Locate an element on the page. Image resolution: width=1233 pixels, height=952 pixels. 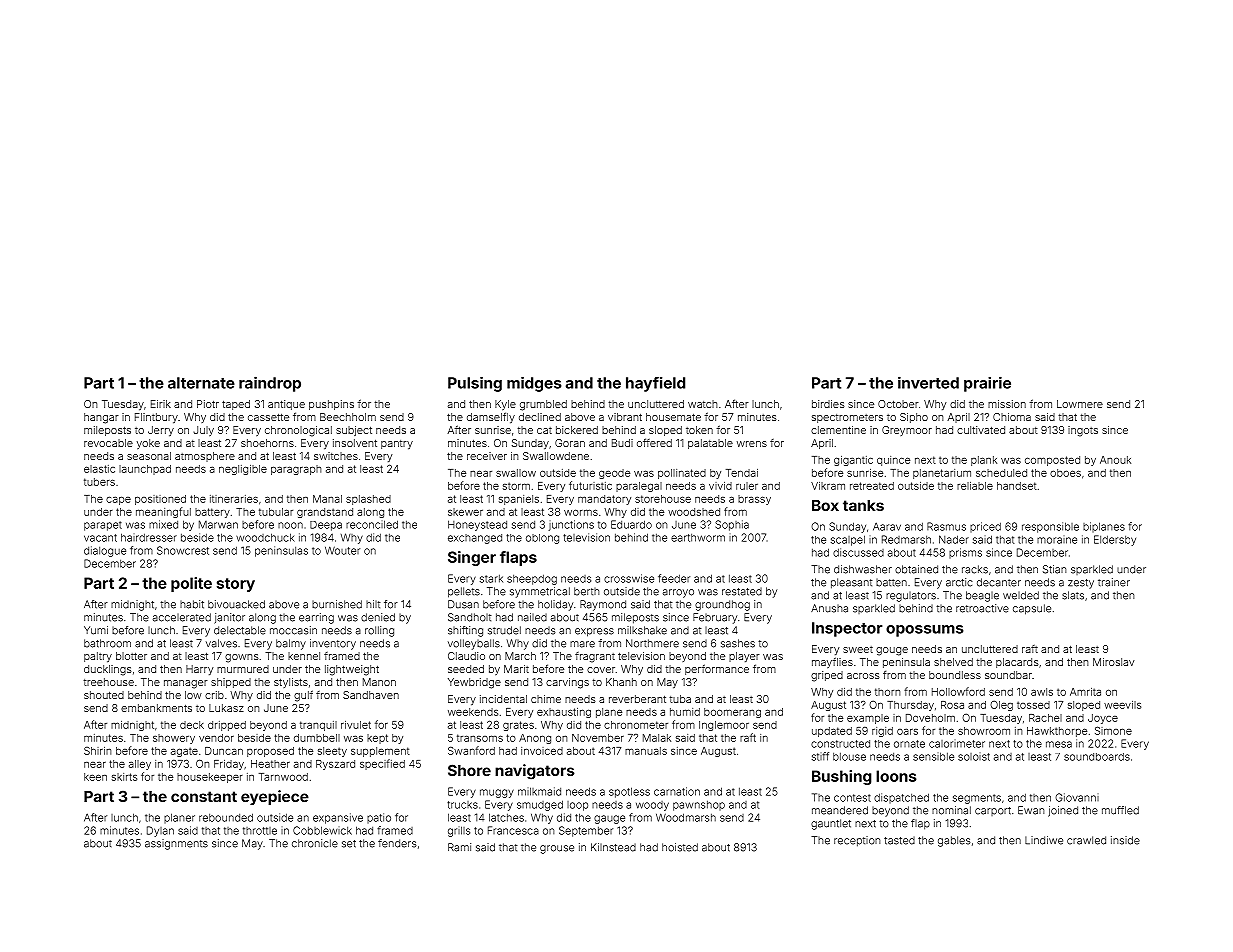
embankments is located at coordinates (156, 708).
